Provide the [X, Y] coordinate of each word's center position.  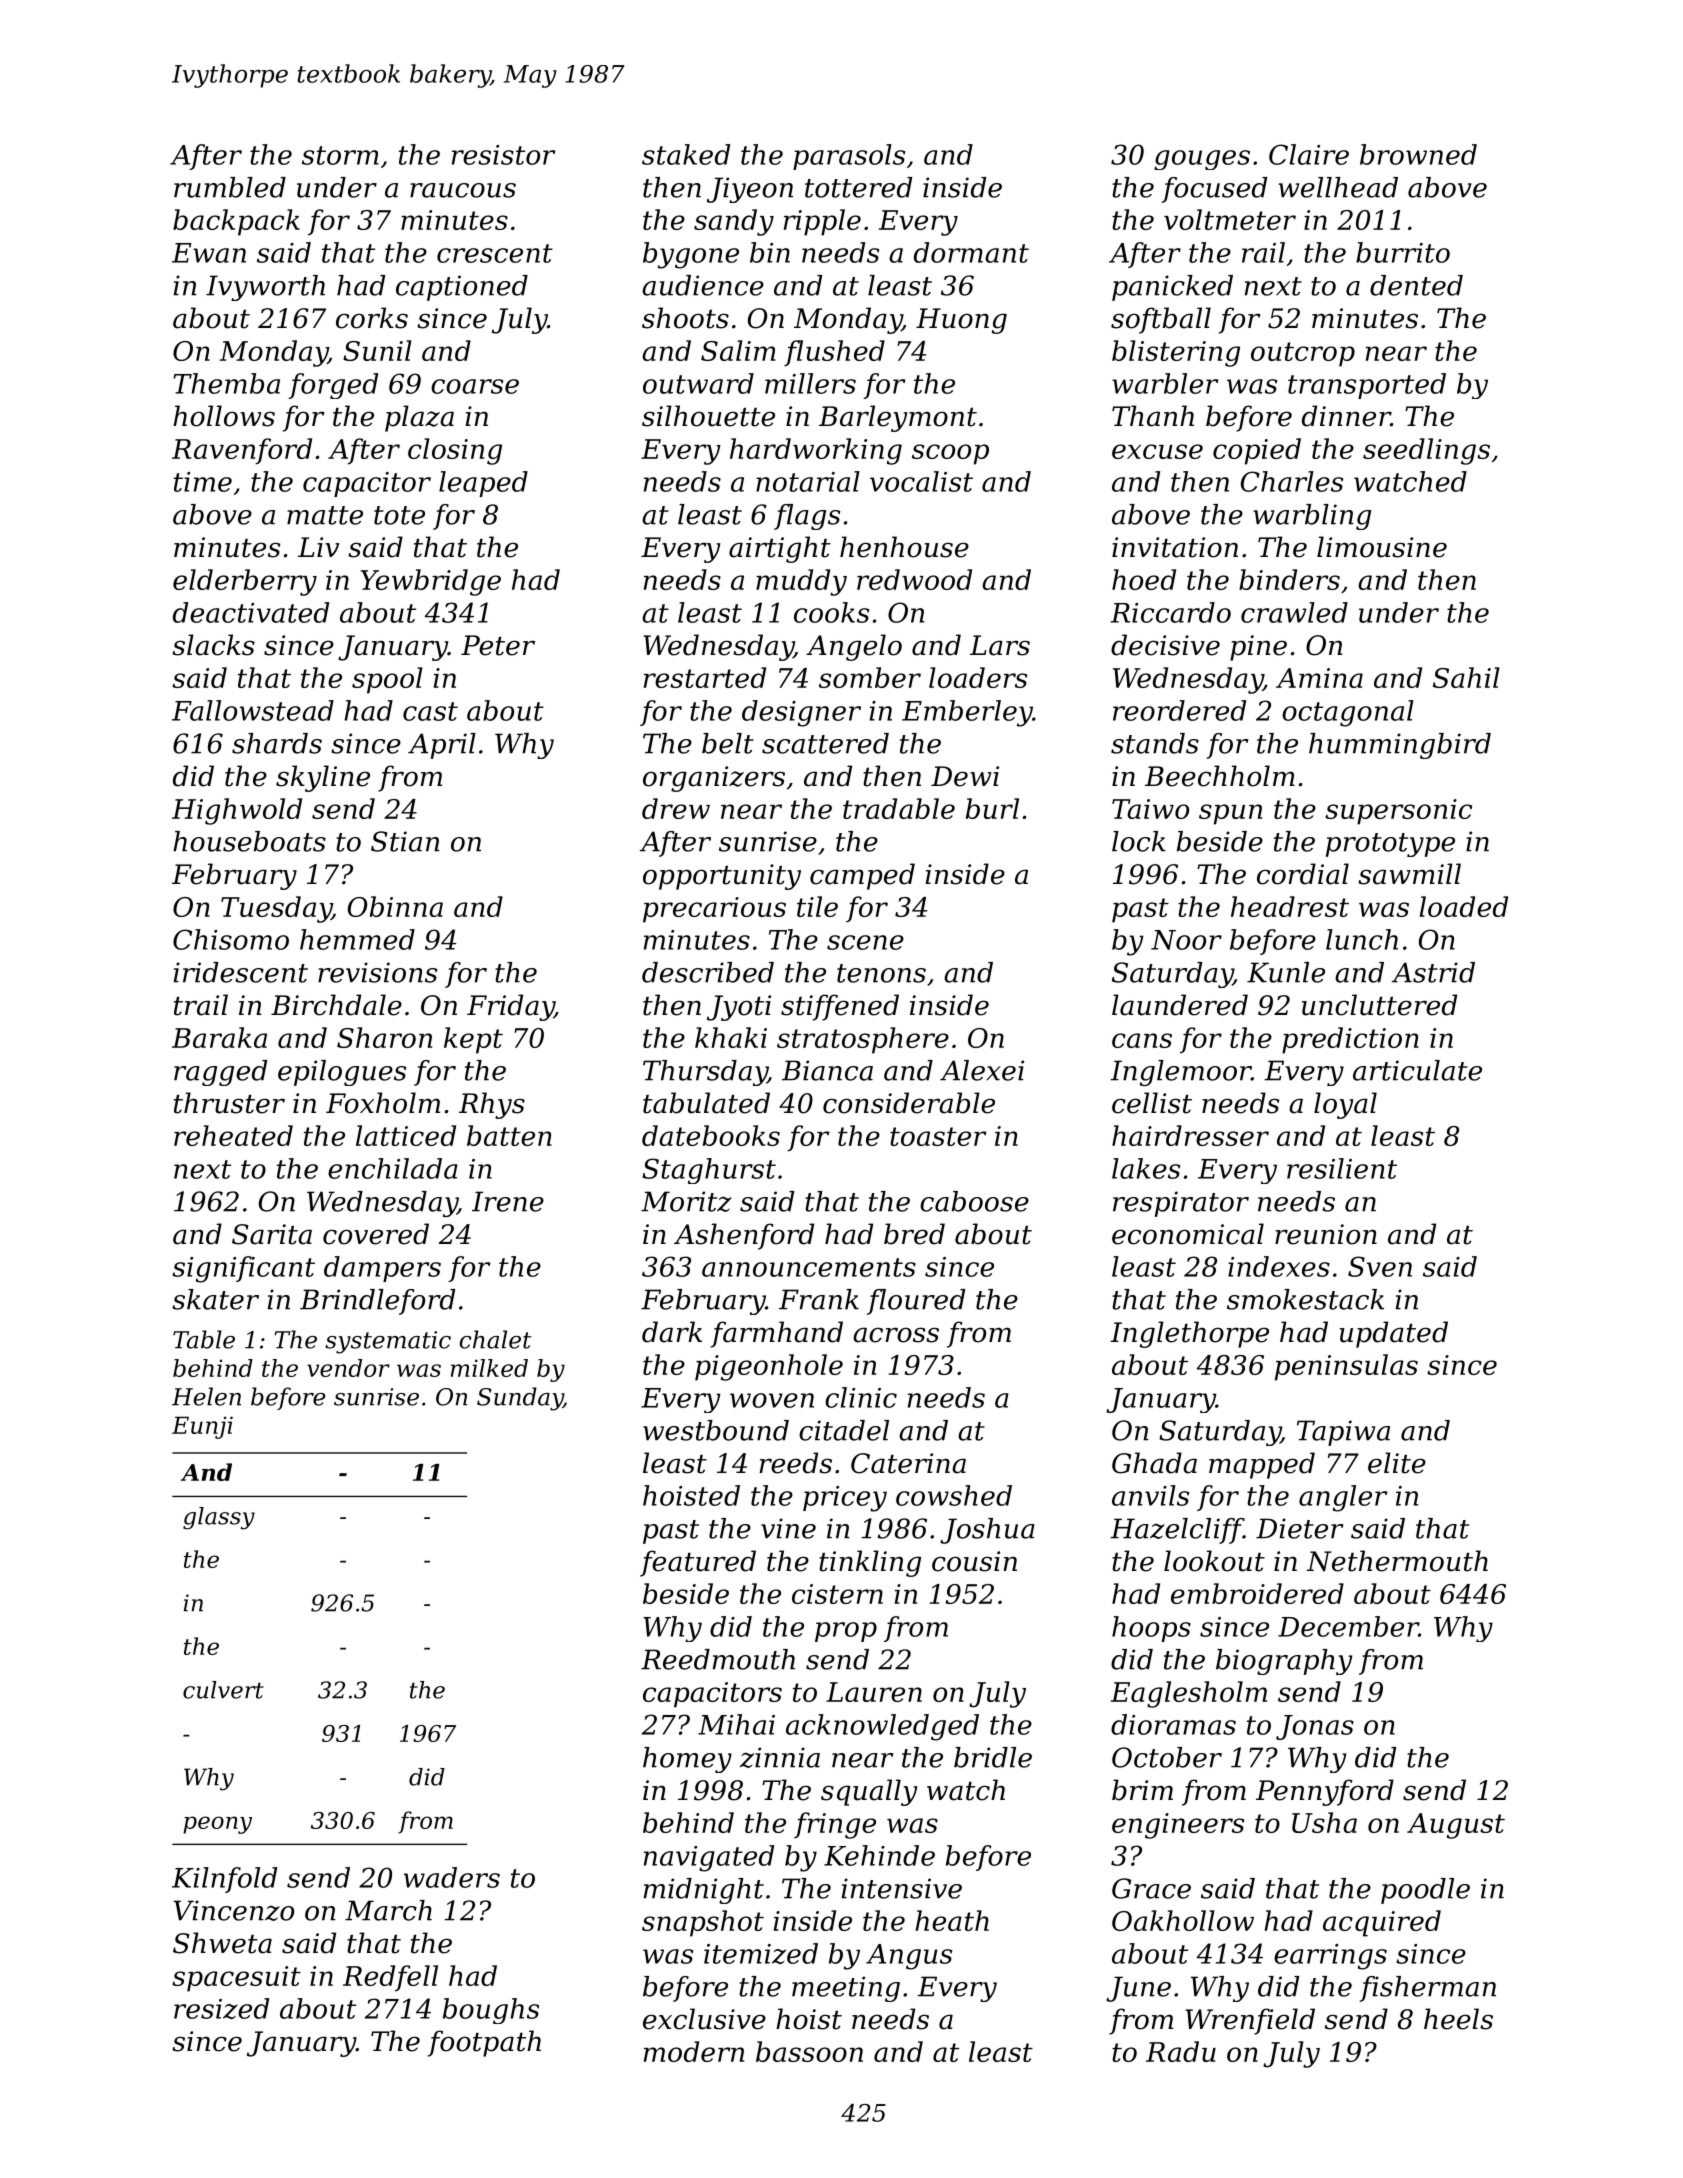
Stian [405, 841]
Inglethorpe [1189, 1334]
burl [992, 808]
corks [372, 318]
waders [452, 1877]
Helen [206, 1396]
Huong [961, 321]
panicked [1172, 288]
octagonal [1348, 713]
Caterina [908, 1463]
